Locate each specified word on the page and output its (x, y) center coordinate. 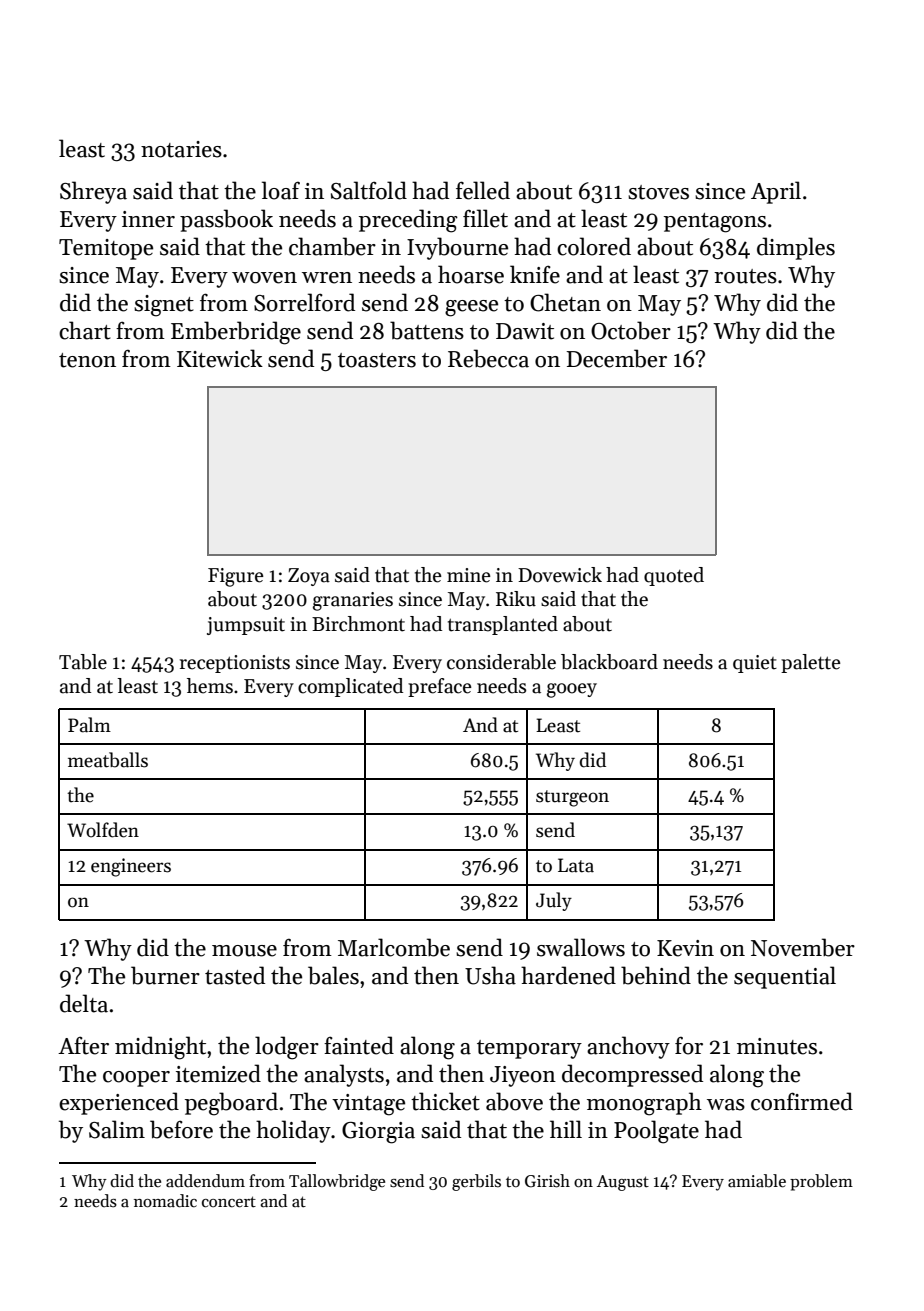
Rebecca (488, 358)
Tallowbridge (337, 1182)
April (776, 192)
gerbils (476, 1182)
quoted (674, 576)
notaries (181, 149)
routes (745, 276)
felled (483, 190)
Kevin (685, 948)
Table (83, 662)
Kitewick (220, 358)
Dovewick (560, 575)
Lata (576, 865)
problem (821, 1182)
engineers (131, 867)
